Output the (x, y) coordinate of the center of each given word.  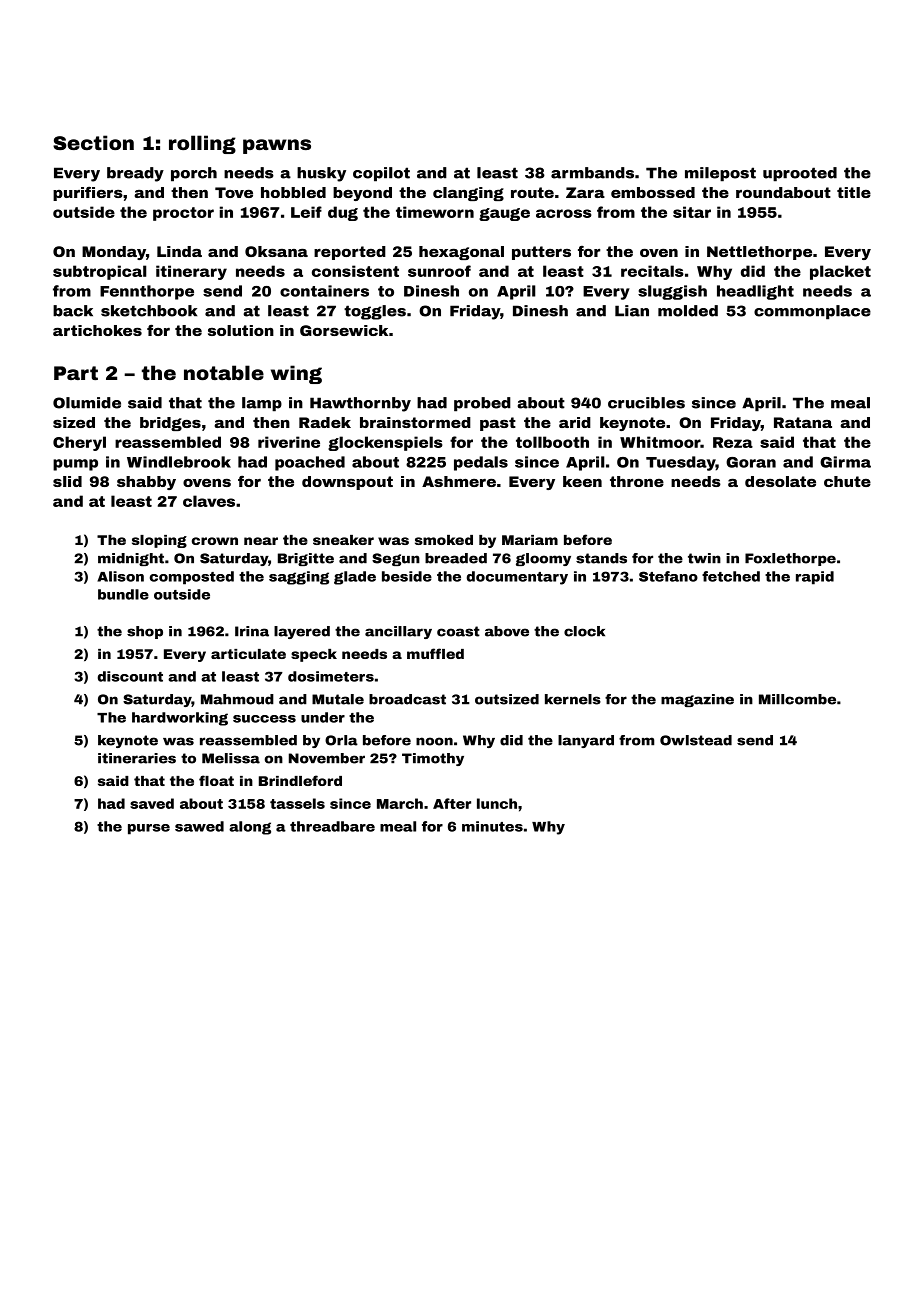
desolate (780, 481)
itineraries (137, 758)
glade (355, 578)
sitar (692, 212)
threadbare (332, 826)
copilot (381, 174)
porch (194, 174)
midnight (131, 559)
